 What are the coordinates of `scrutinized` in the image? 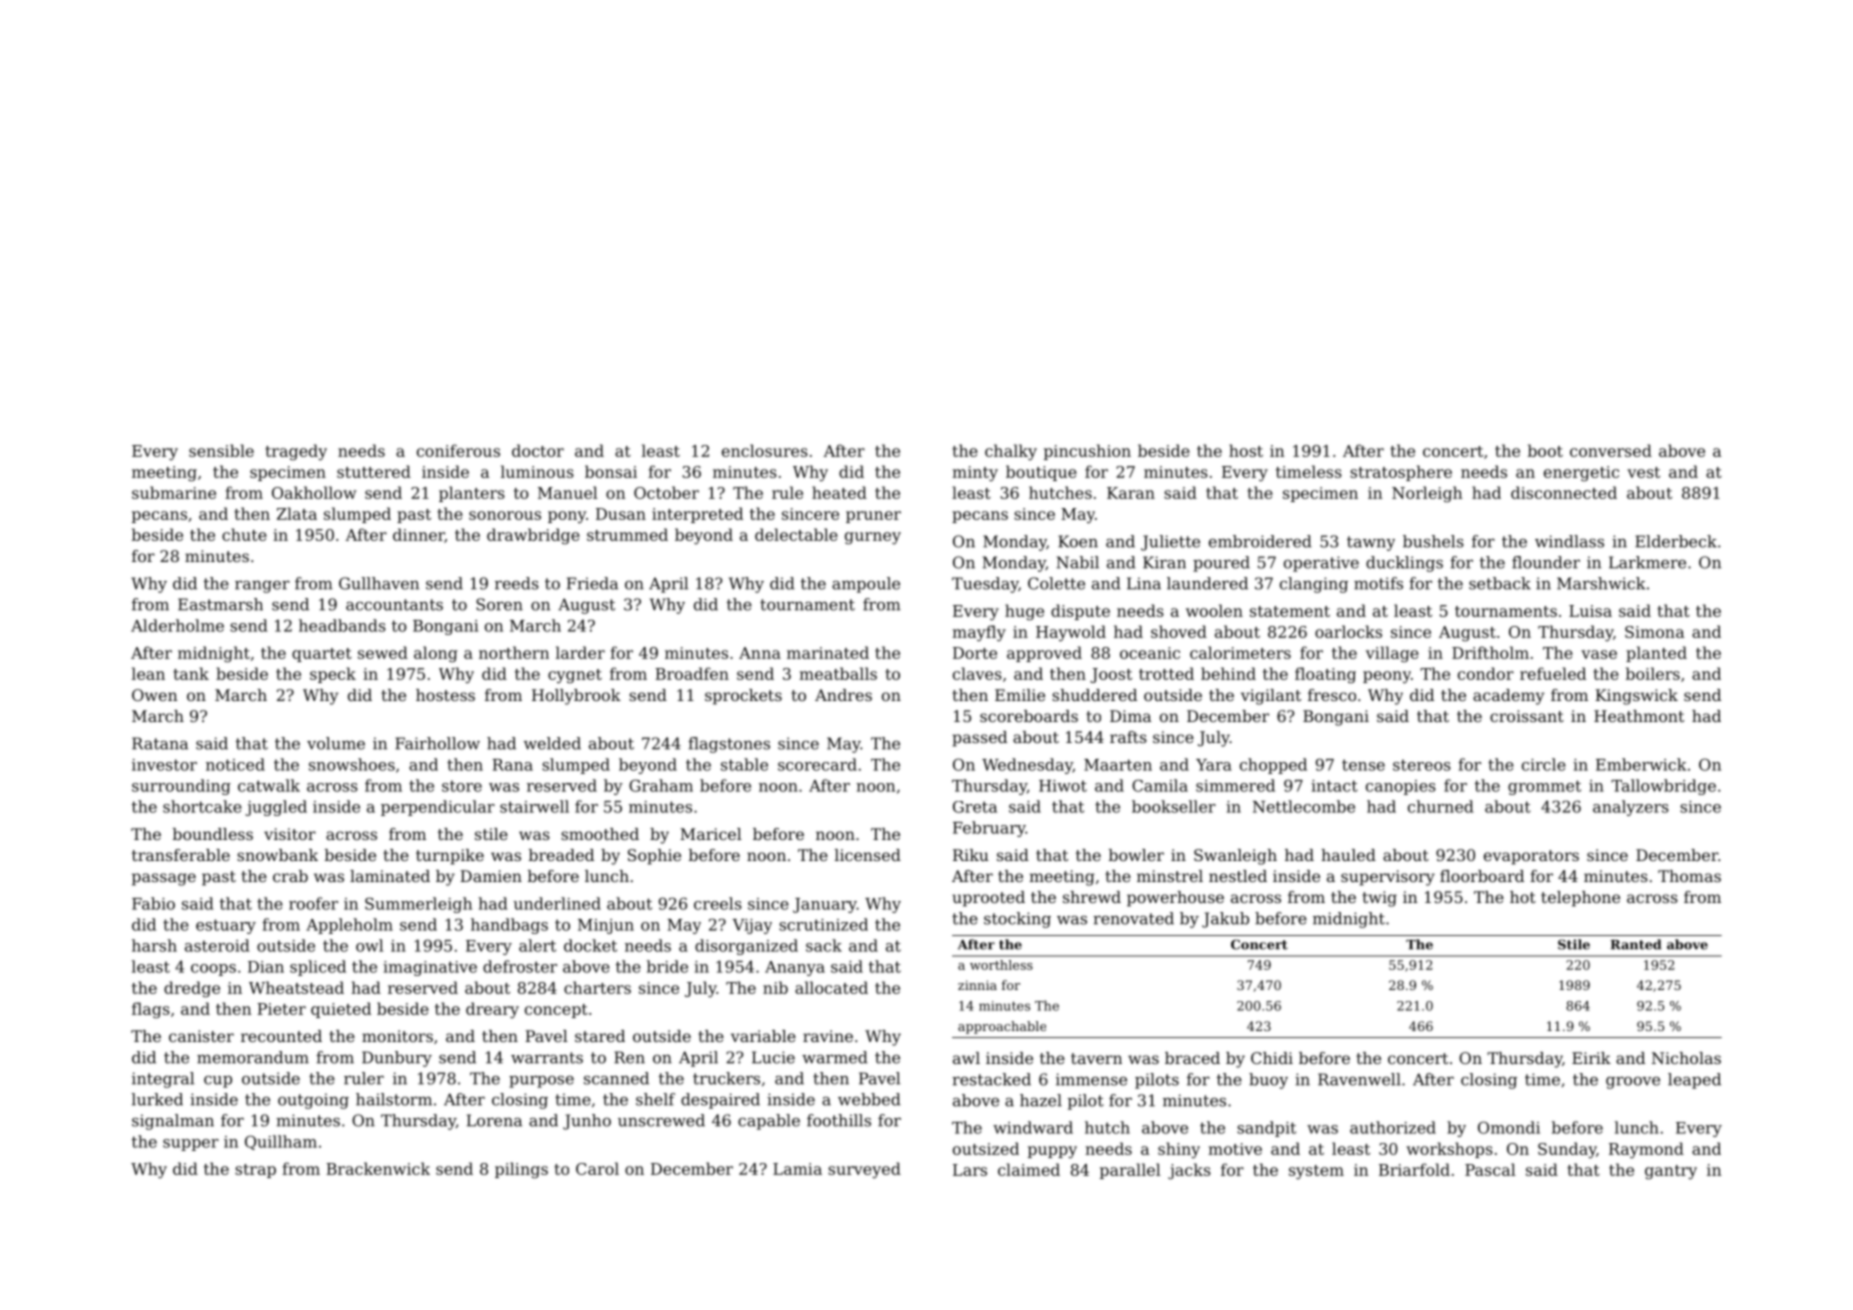 It's located at (823, 924).
